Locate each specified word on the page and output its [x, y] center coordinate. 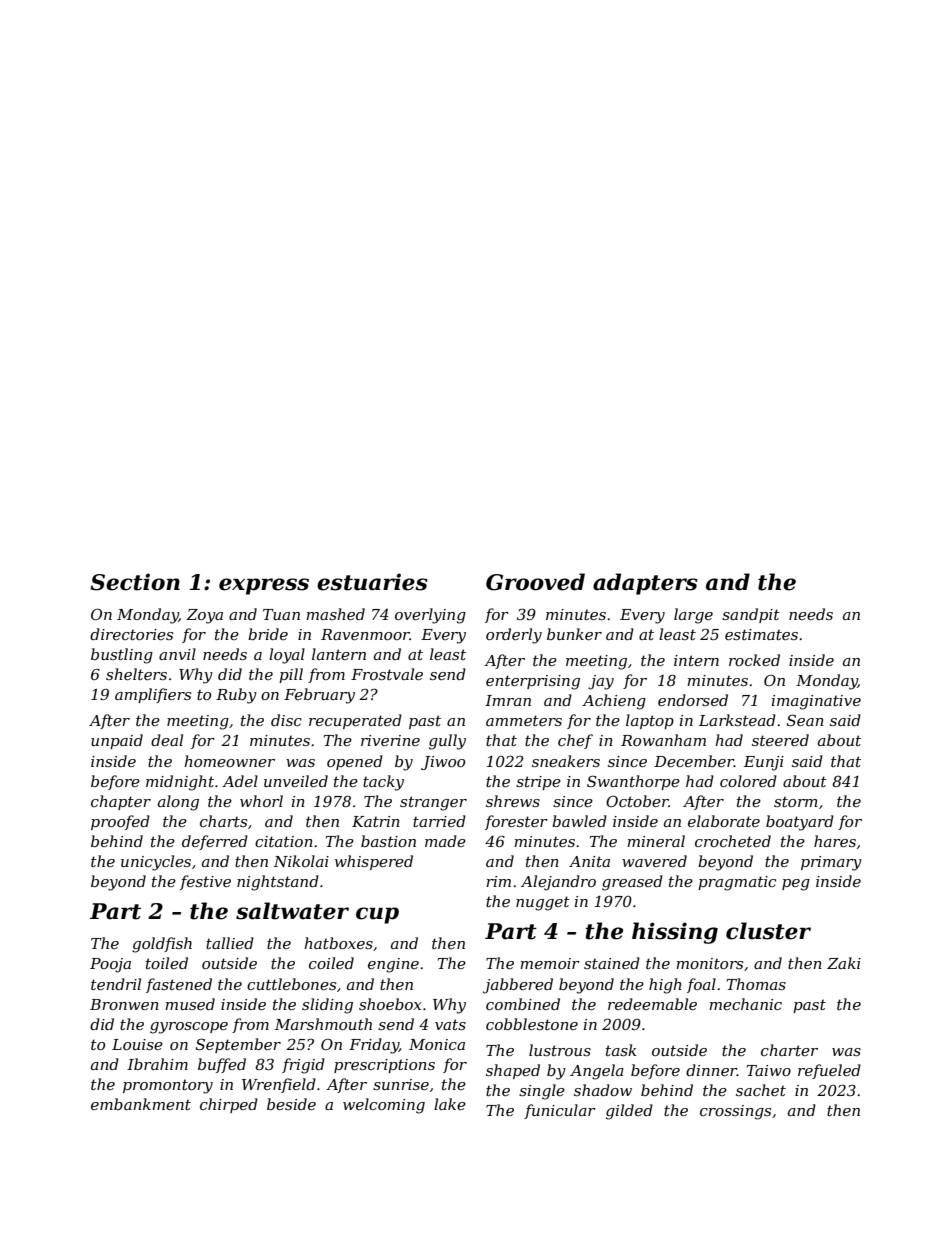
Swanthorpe [633, 782]
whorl [261, 801]
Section [135, 582]
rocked [754, 660]
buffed [222, 1065]
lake [450, 1104]
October [637, 801]
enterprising [533, 682]
